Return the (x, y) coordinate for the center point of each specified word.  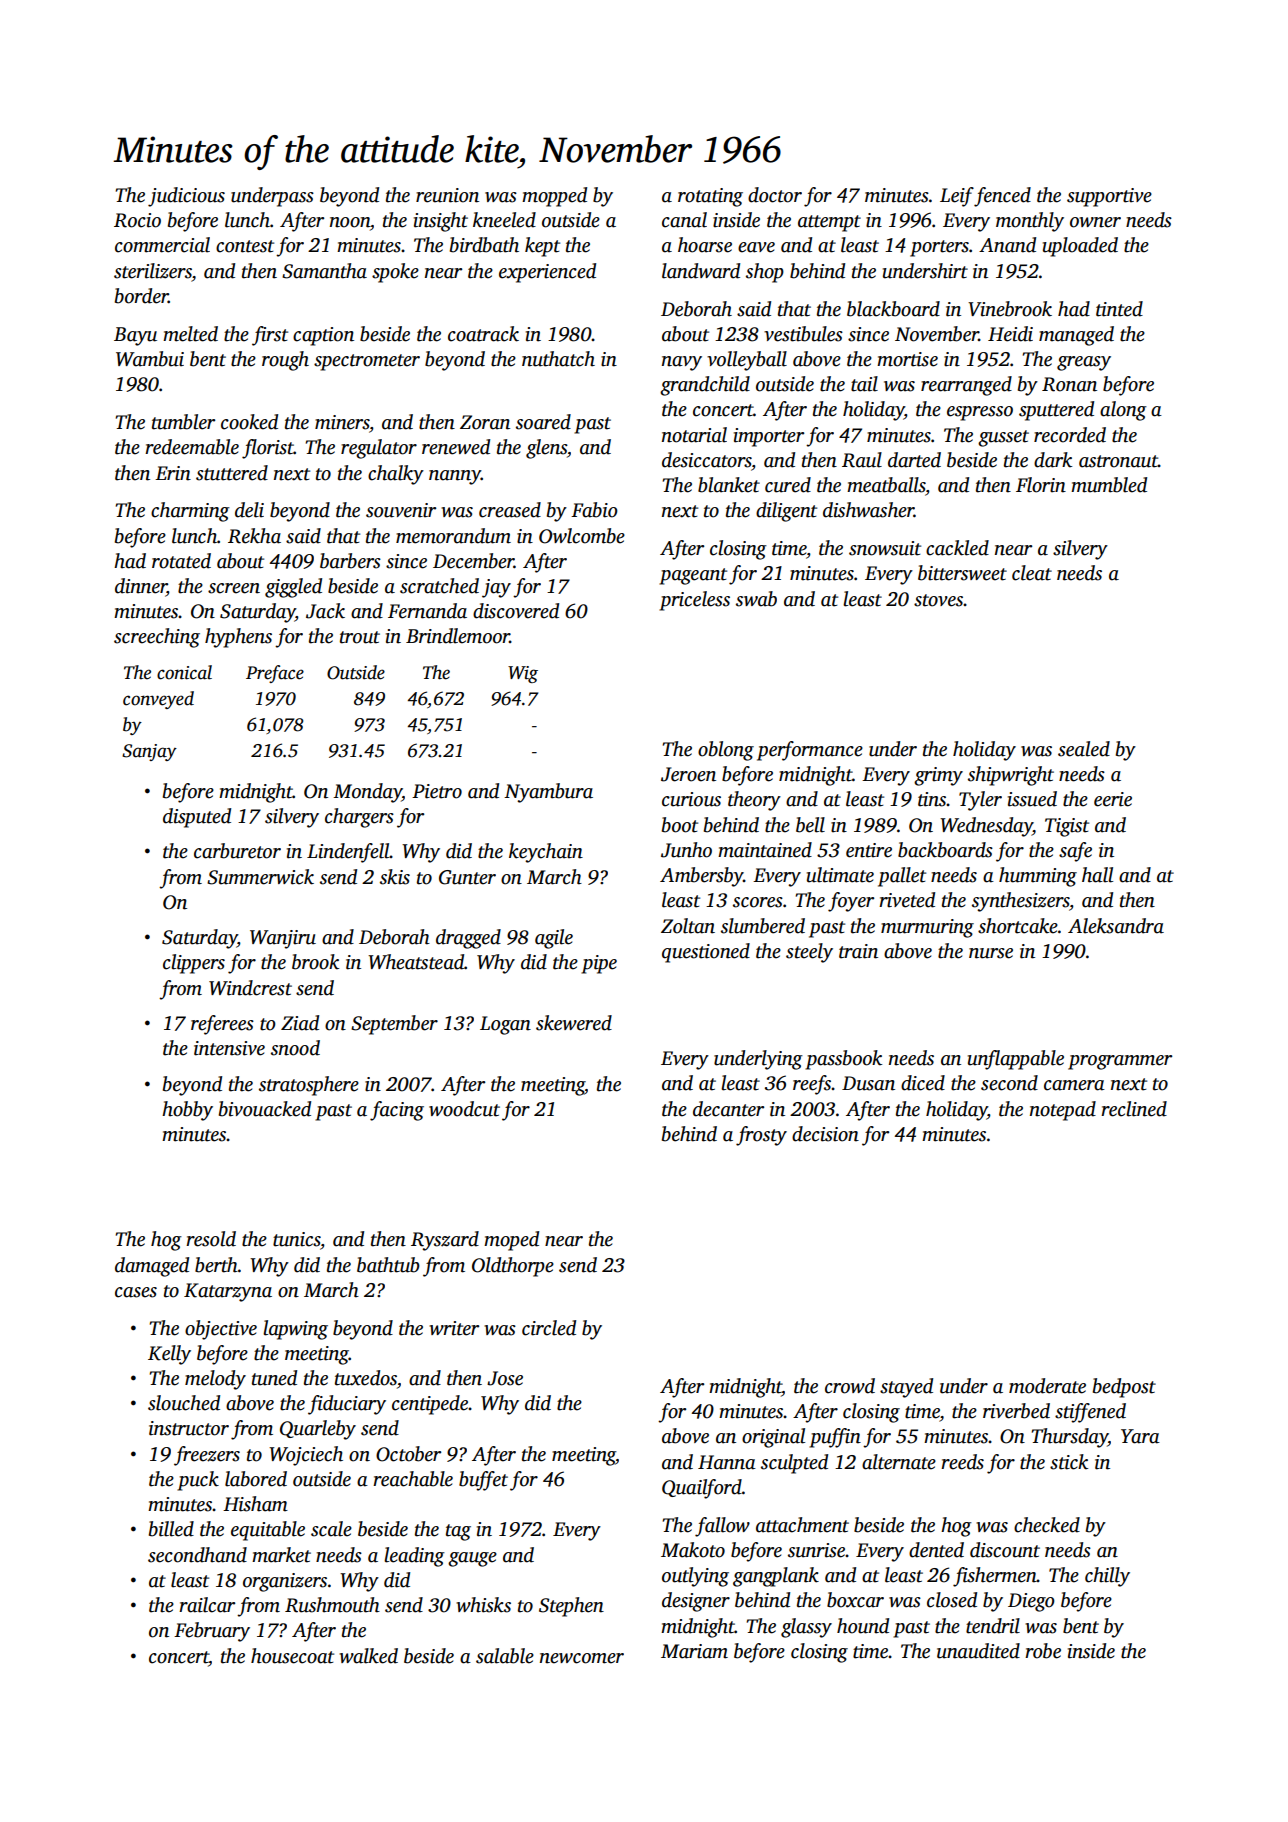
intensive (229, 1048)
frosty (761, 1136)
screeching (157, 638)
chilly (1107, 1577)
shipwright (1011, 776)
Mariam (694, 1651)
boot (680, 825)
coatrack (483, 334)
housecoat (292, 1656)
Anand (1007, 245)
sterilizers (153, 271)
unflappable (1016, 1060)
